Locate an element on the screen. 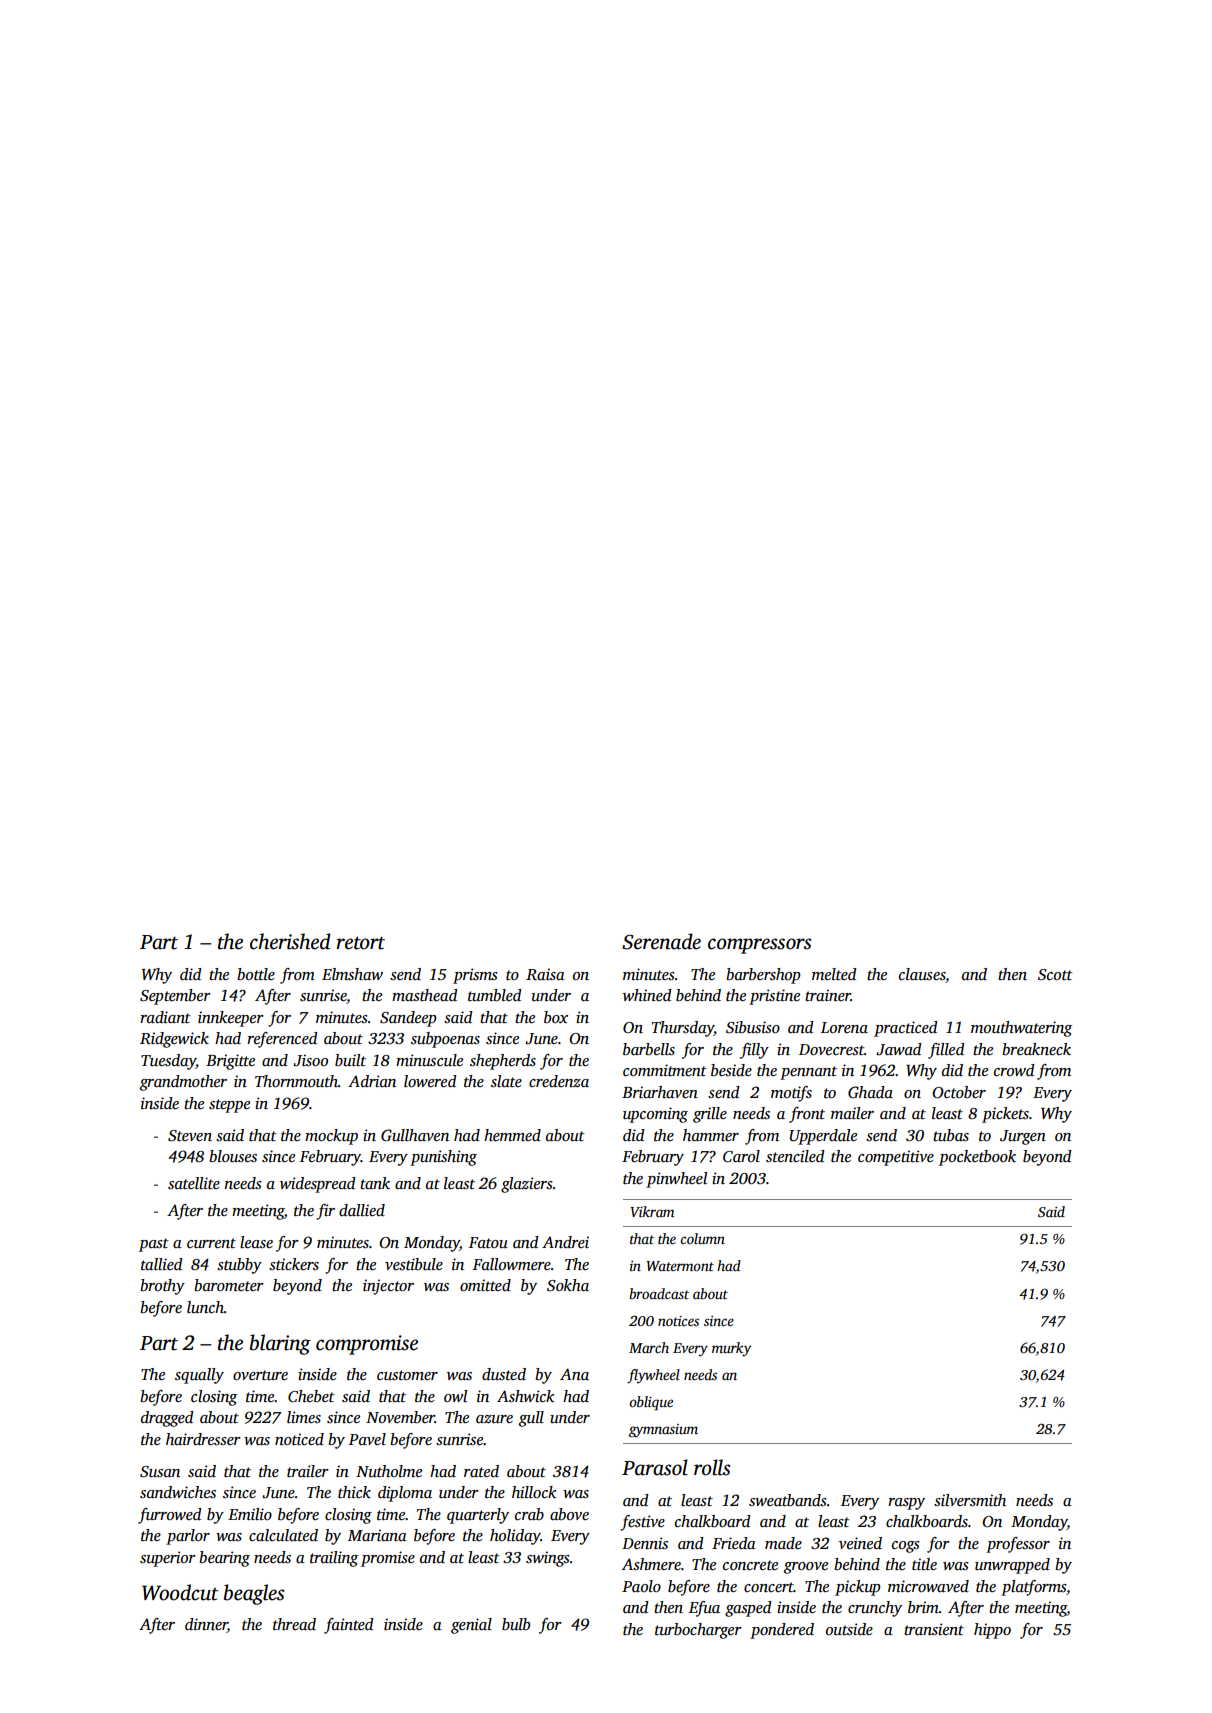 The height and width of the screenshot is (1713, 1212). oblique is located at coordinates (651, 1403).
